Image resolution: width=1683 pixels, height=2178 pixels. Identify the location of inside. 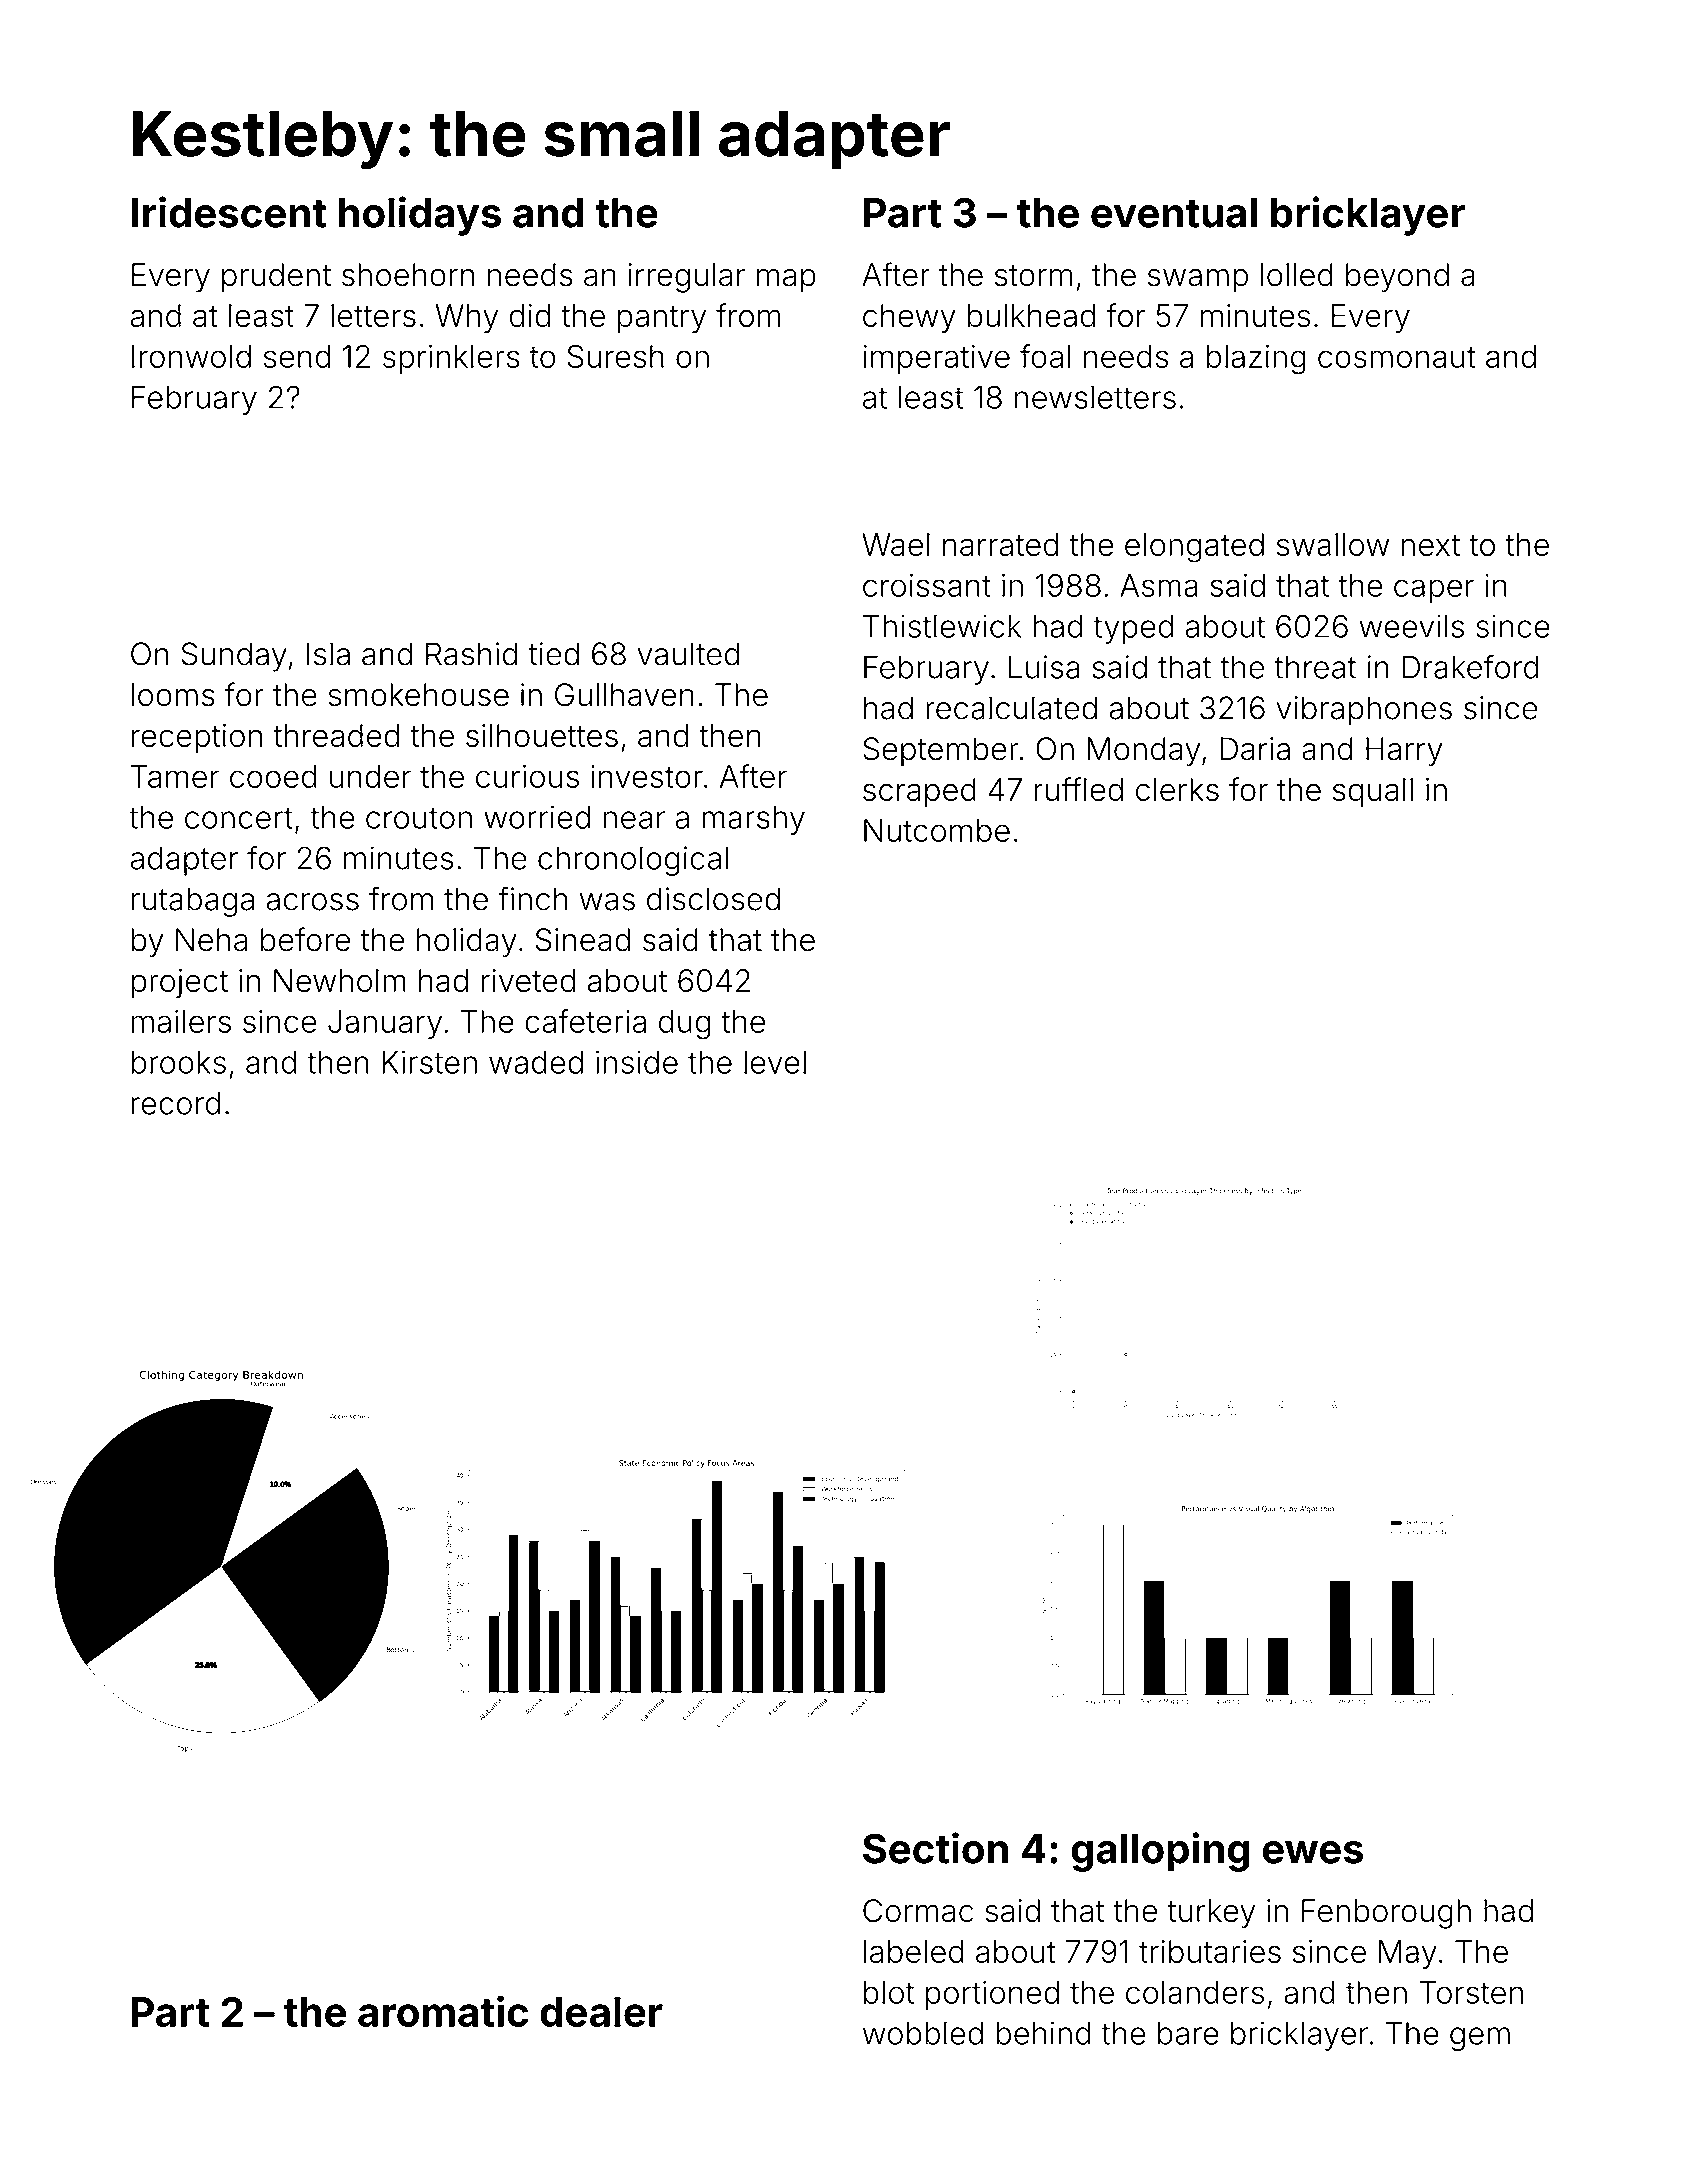
(637, 1062).
